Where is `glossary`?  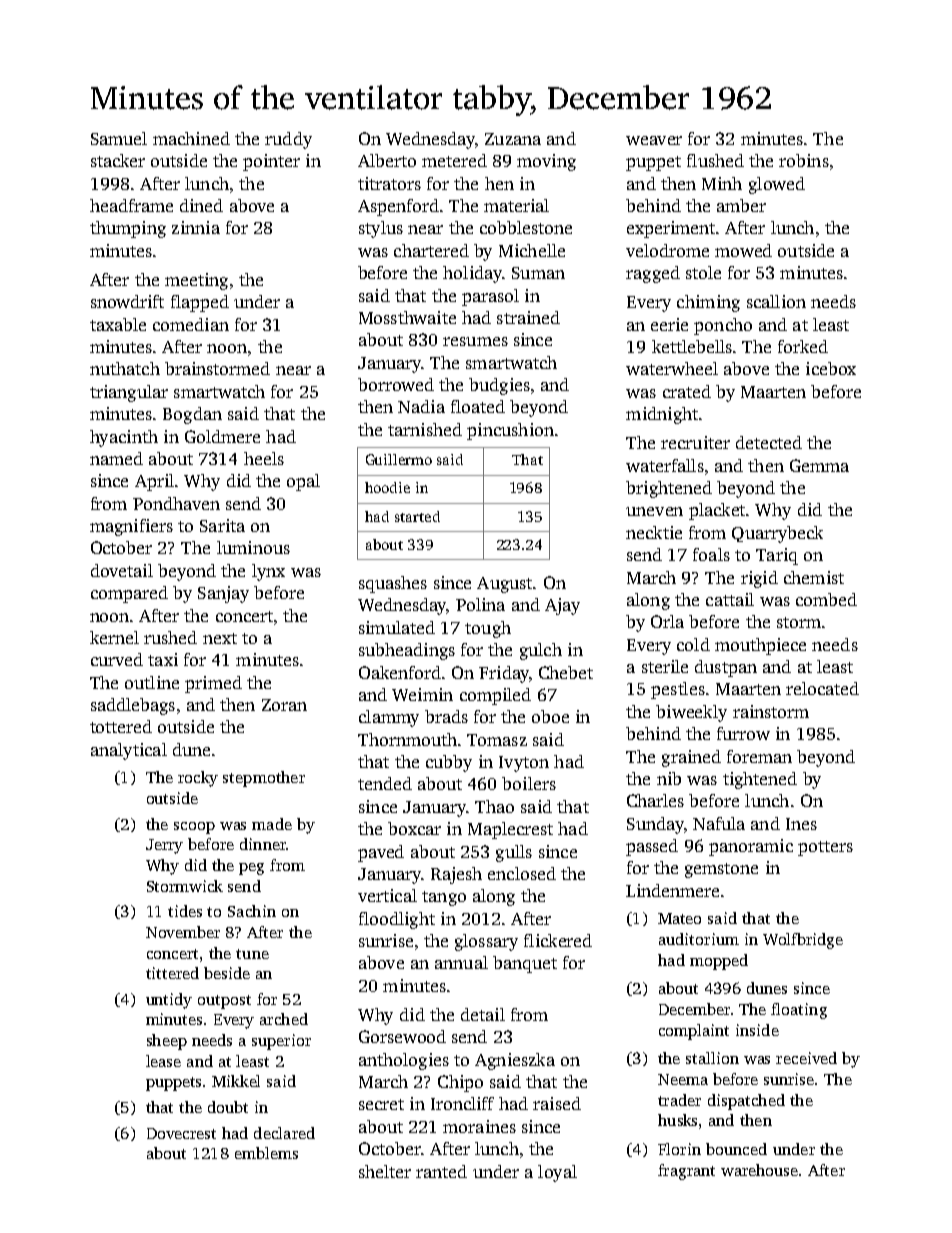
glossary is located at coordinates (486, 942).
